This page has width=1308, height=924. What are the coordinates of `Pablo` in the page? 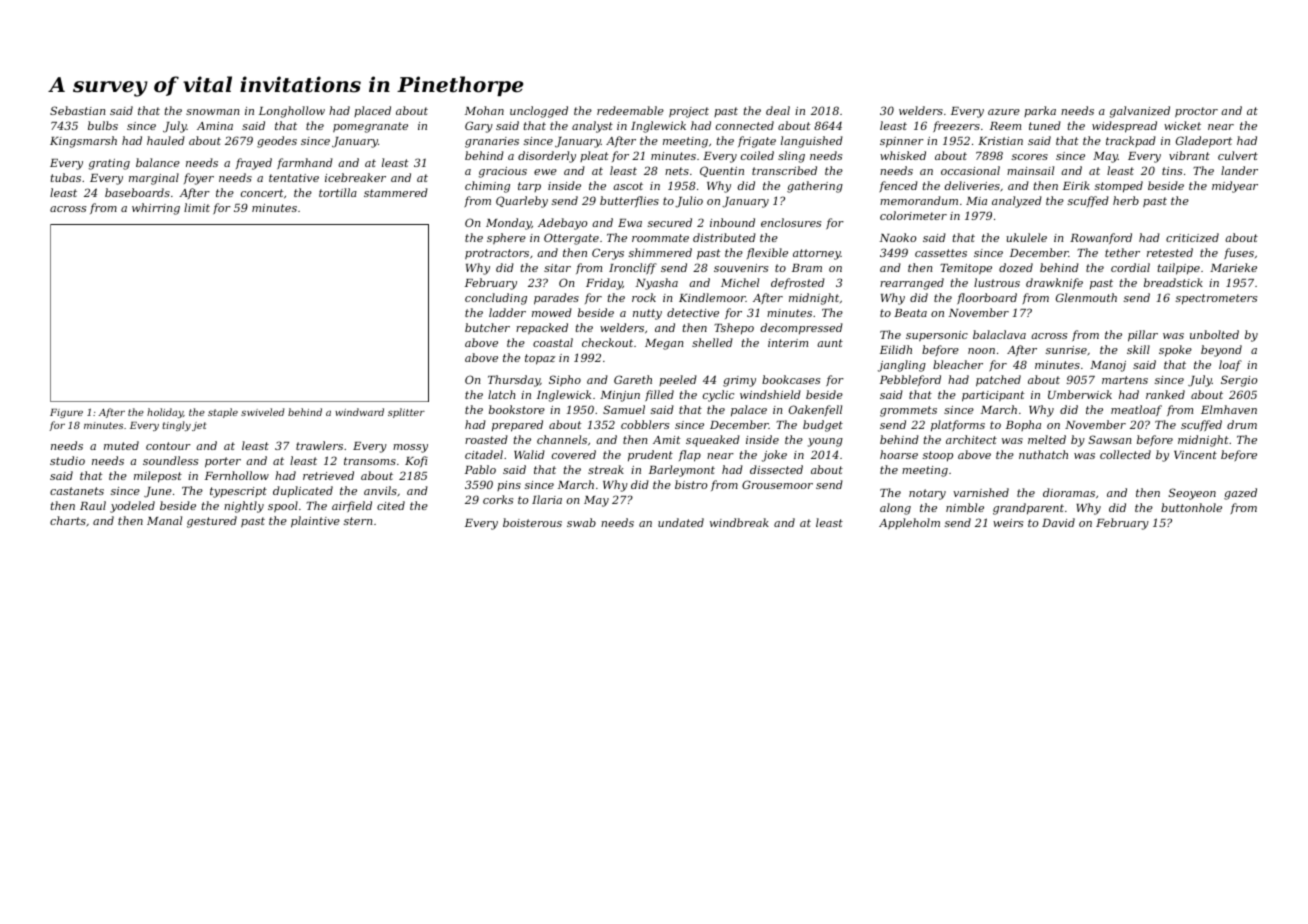 It's located at (480, 469).
